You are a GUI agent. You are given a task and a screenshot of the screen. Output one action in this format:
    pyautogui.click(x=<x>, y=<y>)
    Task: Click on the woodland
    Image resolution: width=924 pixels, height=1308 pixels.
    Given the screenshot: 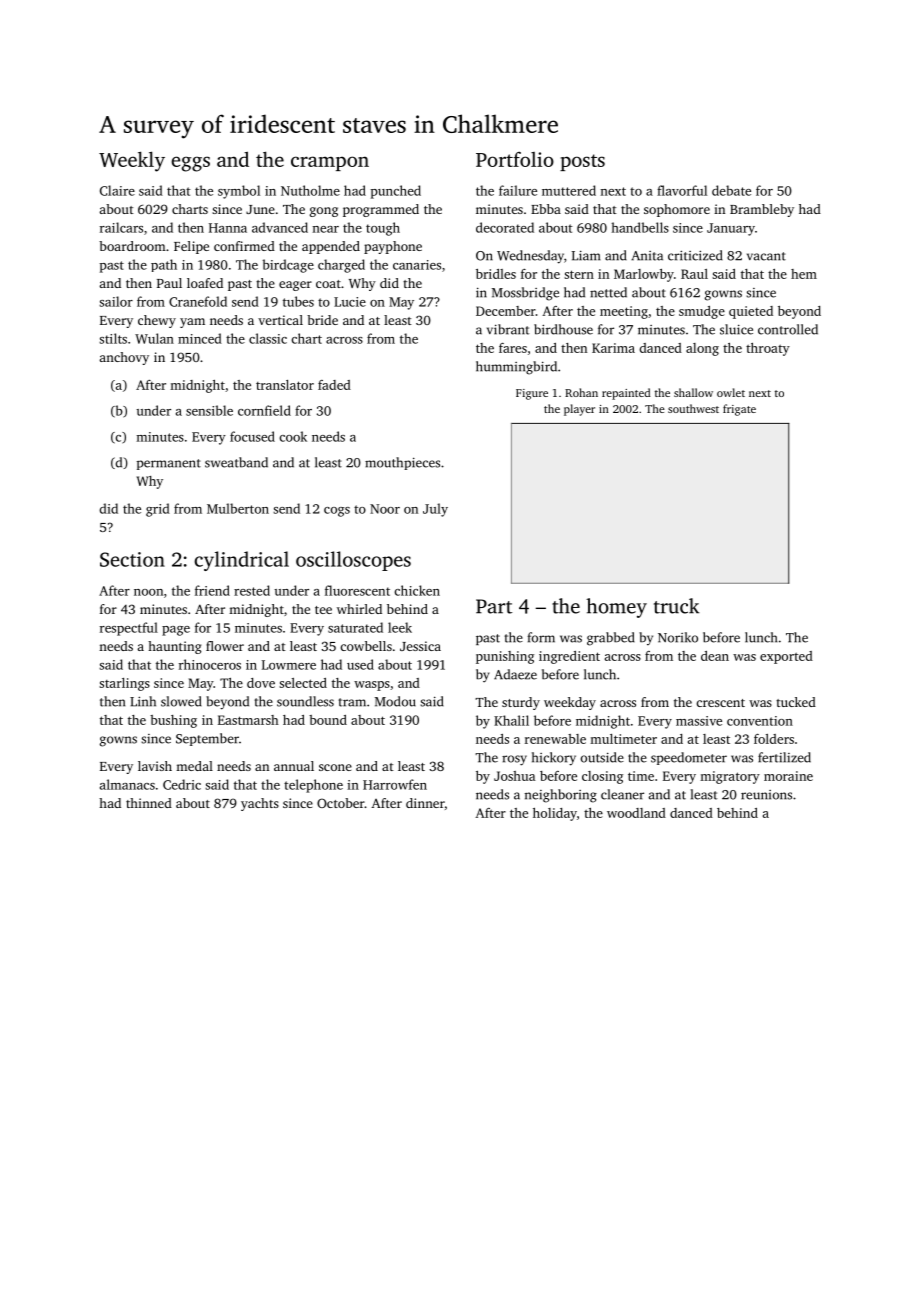 What is the action you would take?
    pyautogui.click(x=636, y=813)
